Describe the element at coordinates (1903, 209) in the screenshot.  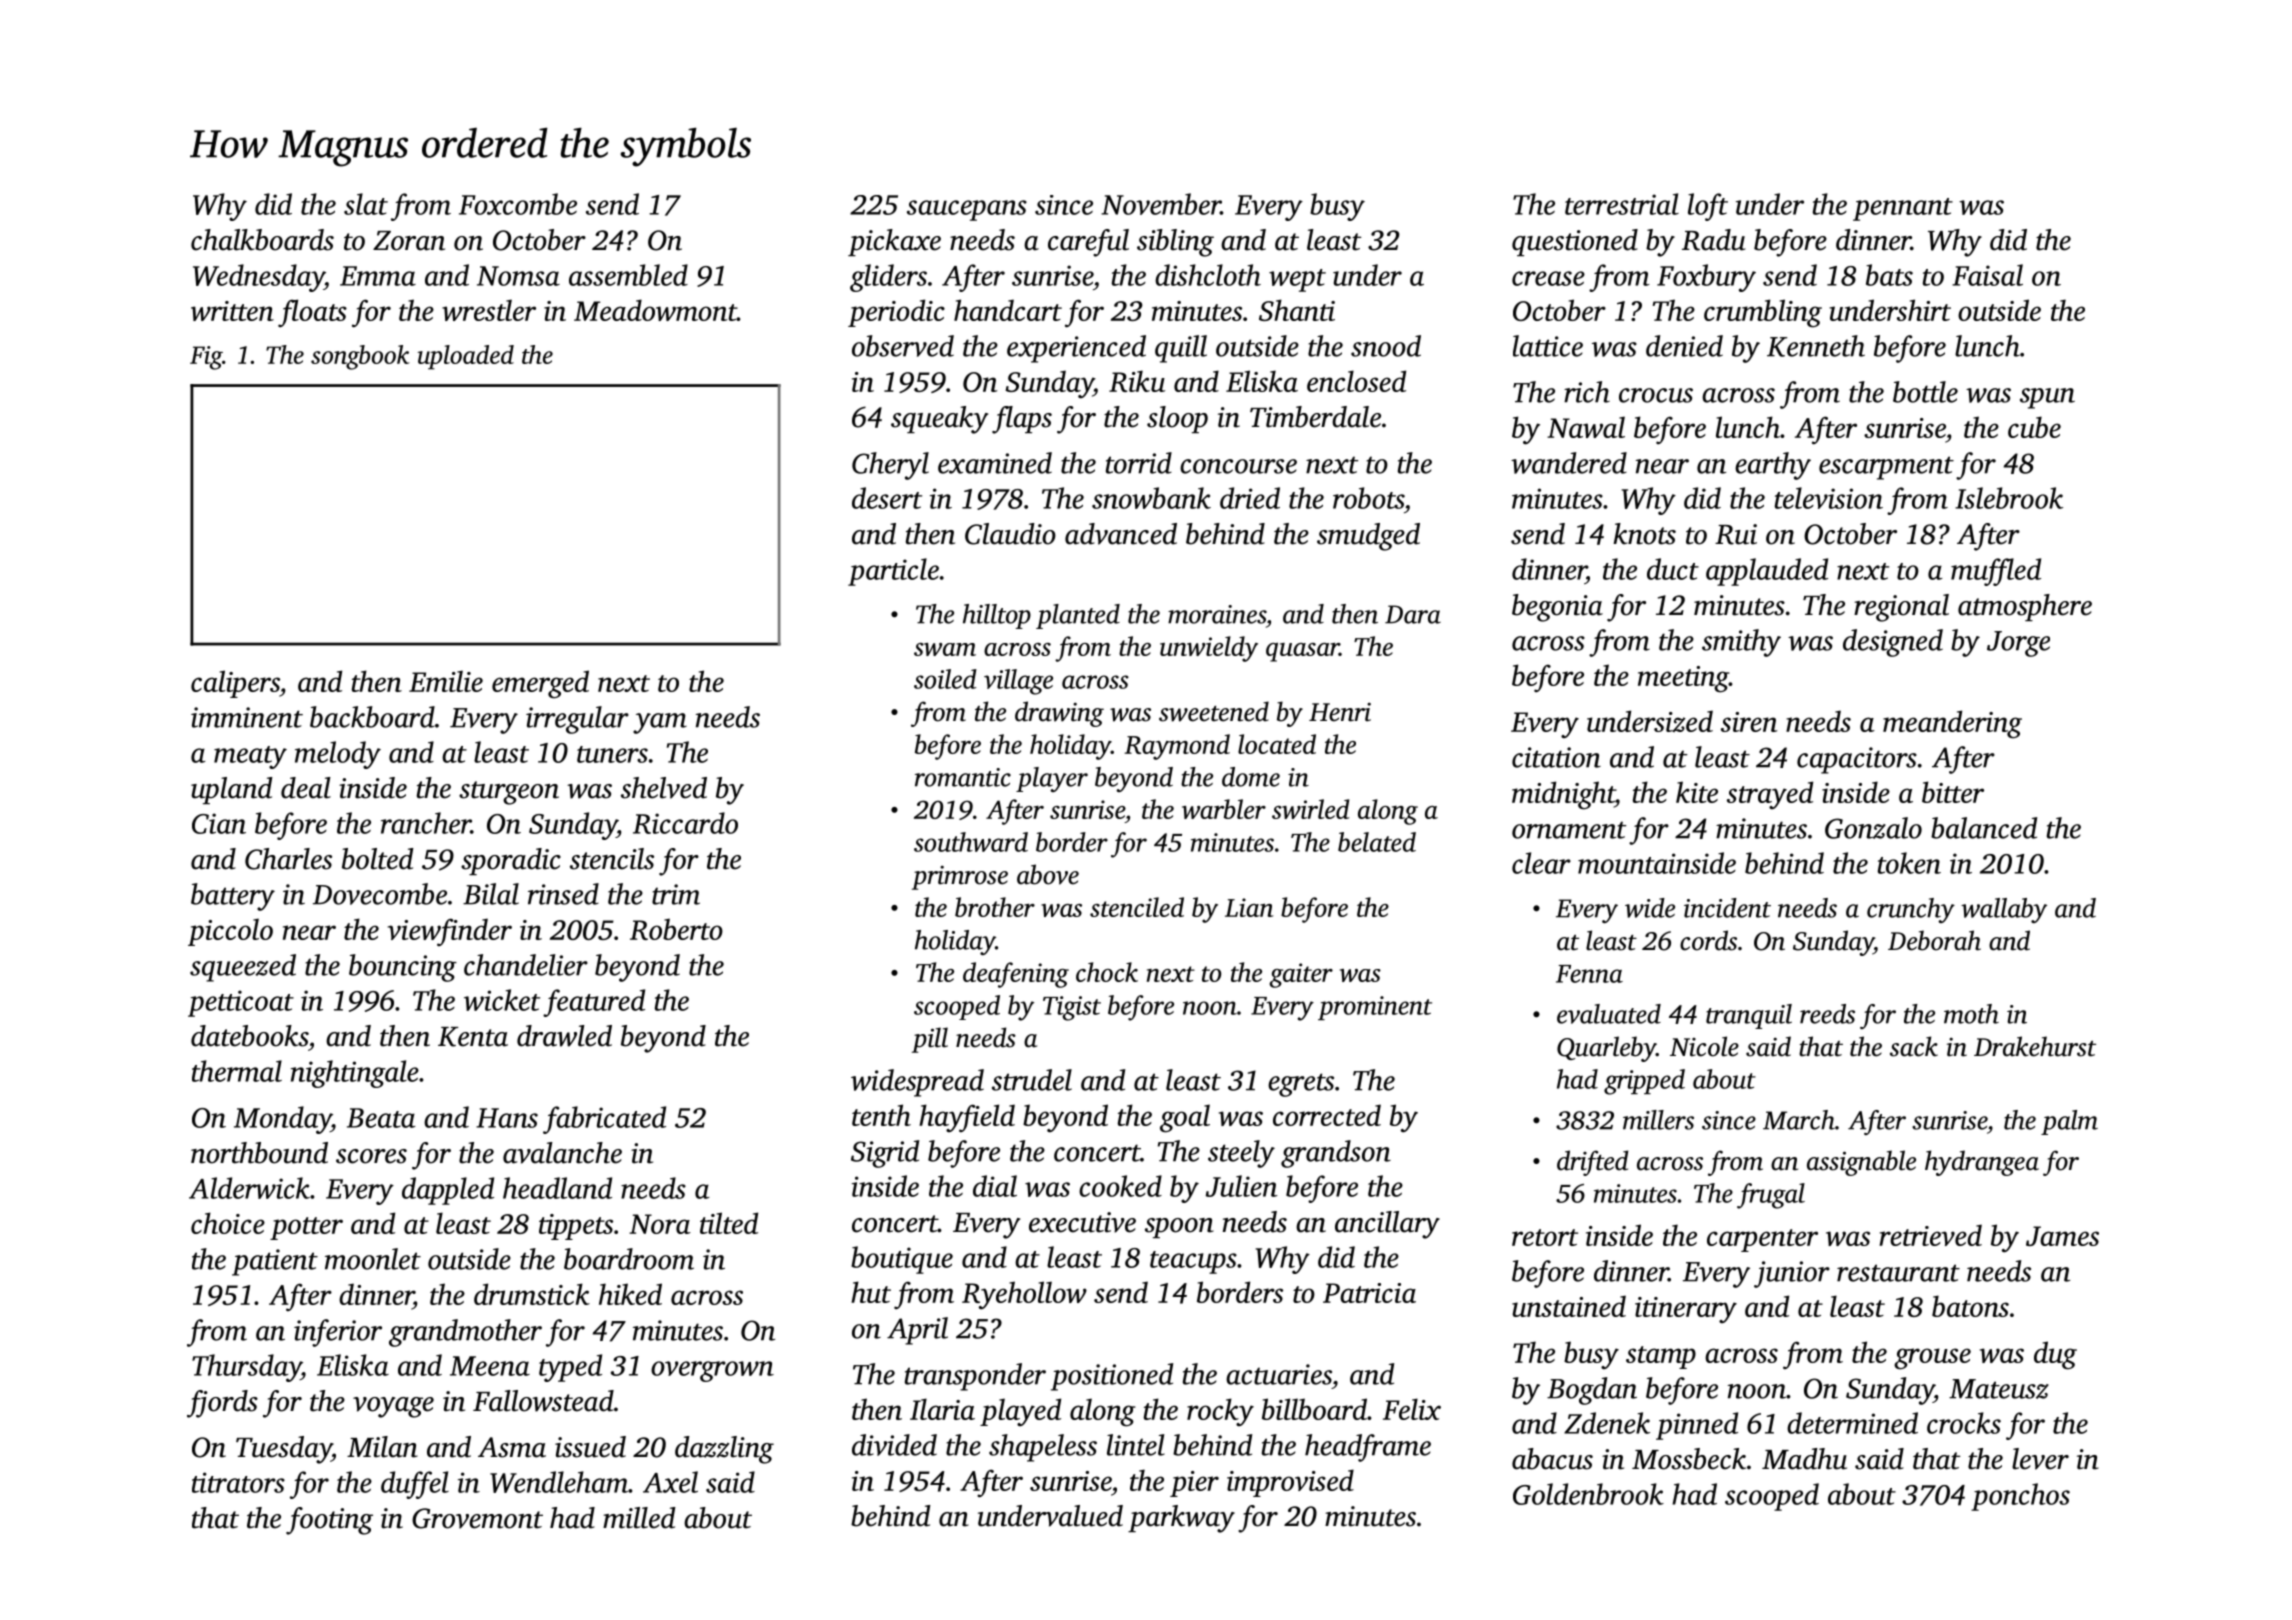
I see `pennant` at that location.
